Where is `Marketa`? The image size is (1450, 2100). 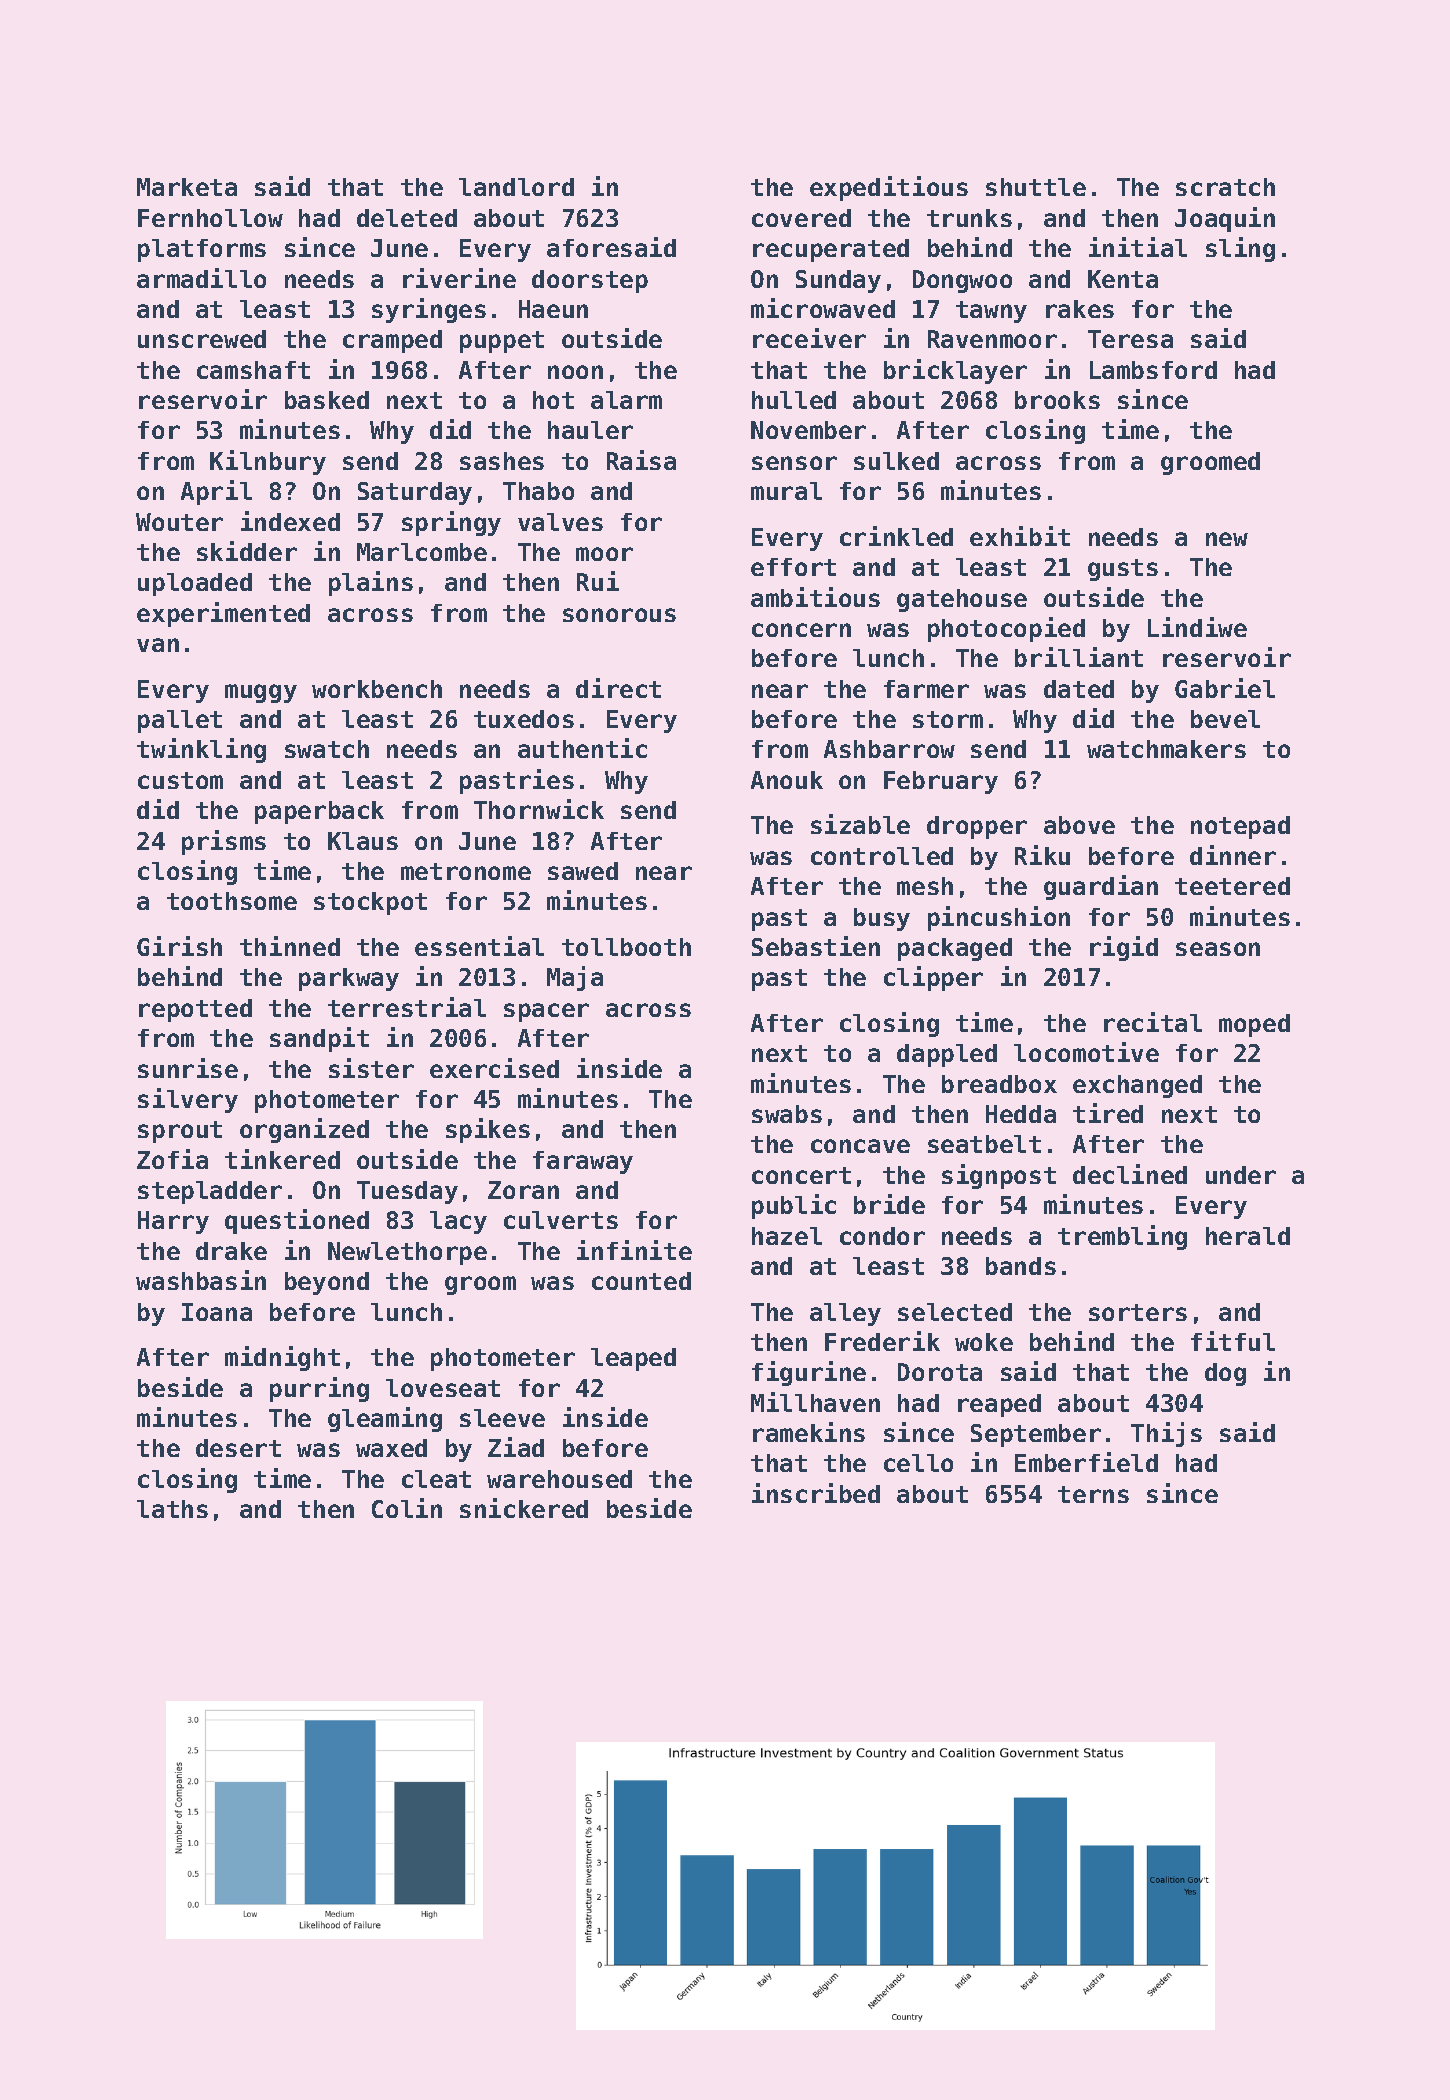 Marketa is located at coordinates (187, 187).
